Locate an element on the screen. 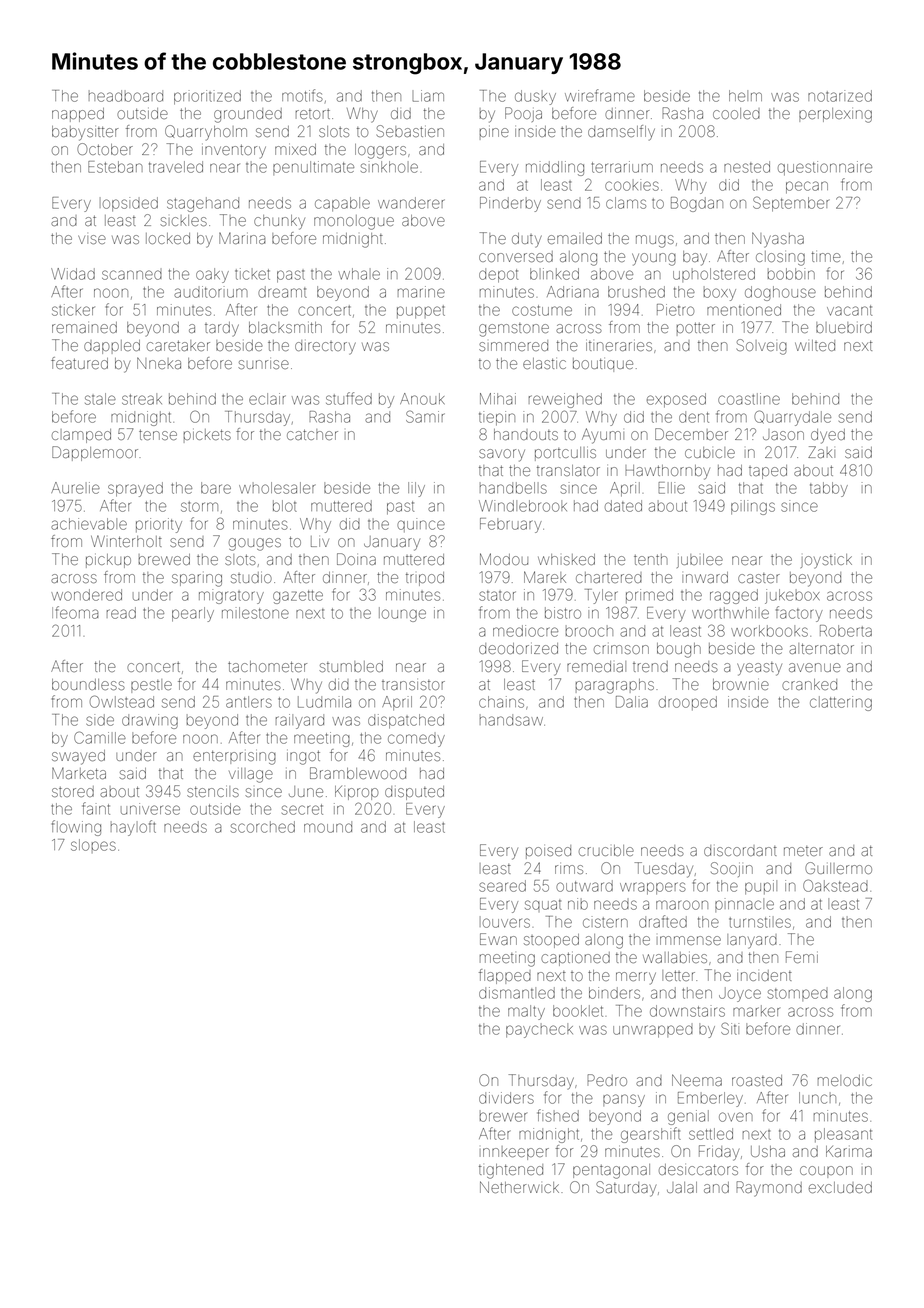  pecan is located at coordinates (807, 187).
